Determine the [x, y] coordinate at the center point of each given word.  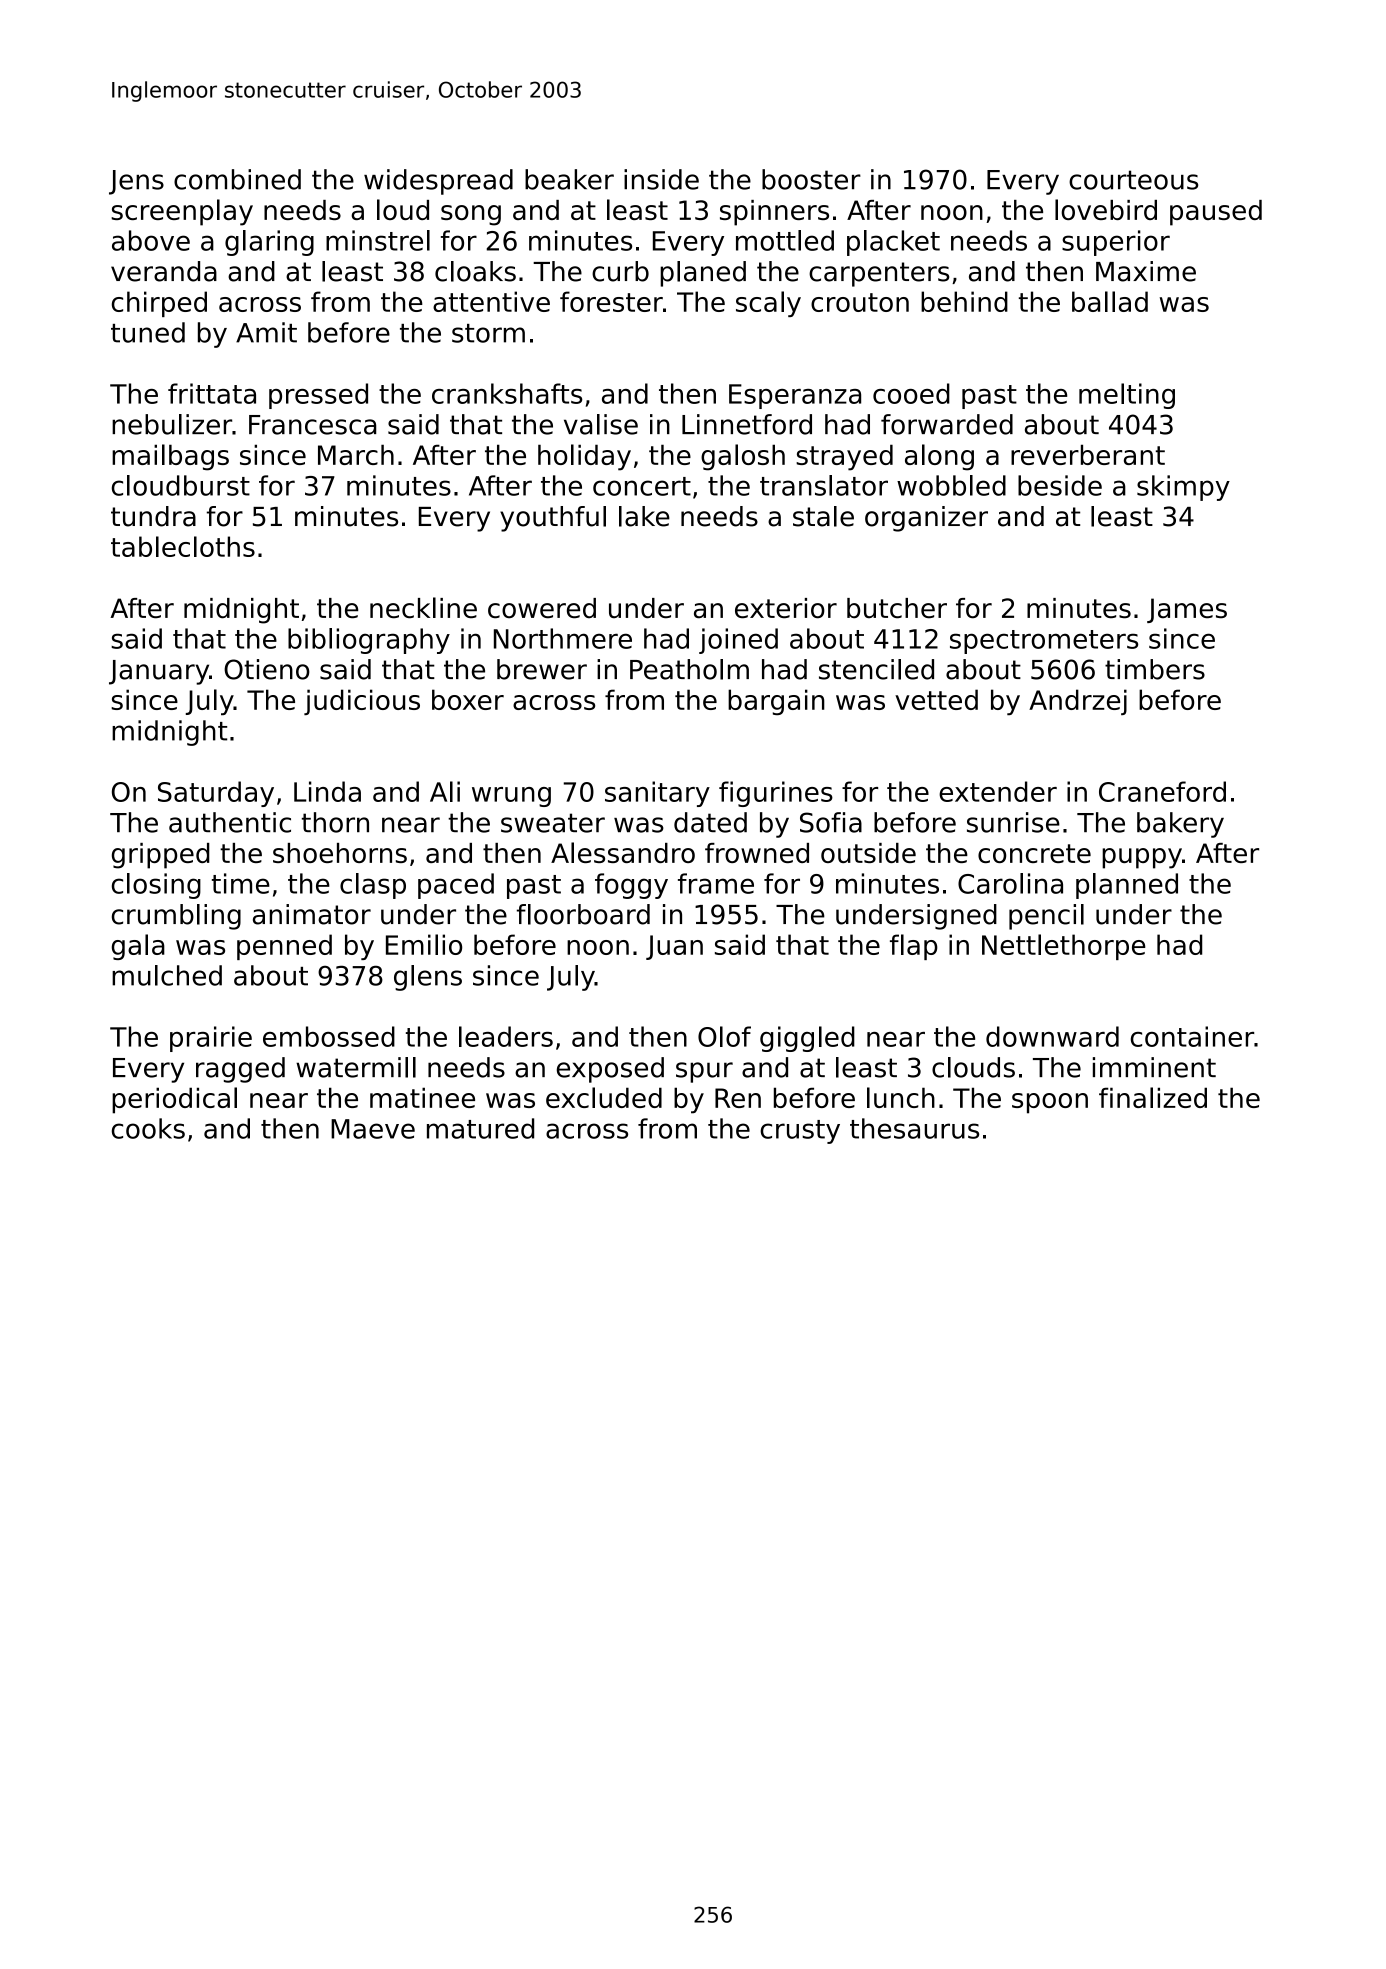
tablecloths [183, 546]
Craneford [1162, 791]
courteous [1133, 180]
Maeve [373, 1129]
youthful [553, 519]
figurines [776, 794]
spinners [774, 213]
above [151, 240]
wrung [511, 797]
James [1187, 610]
